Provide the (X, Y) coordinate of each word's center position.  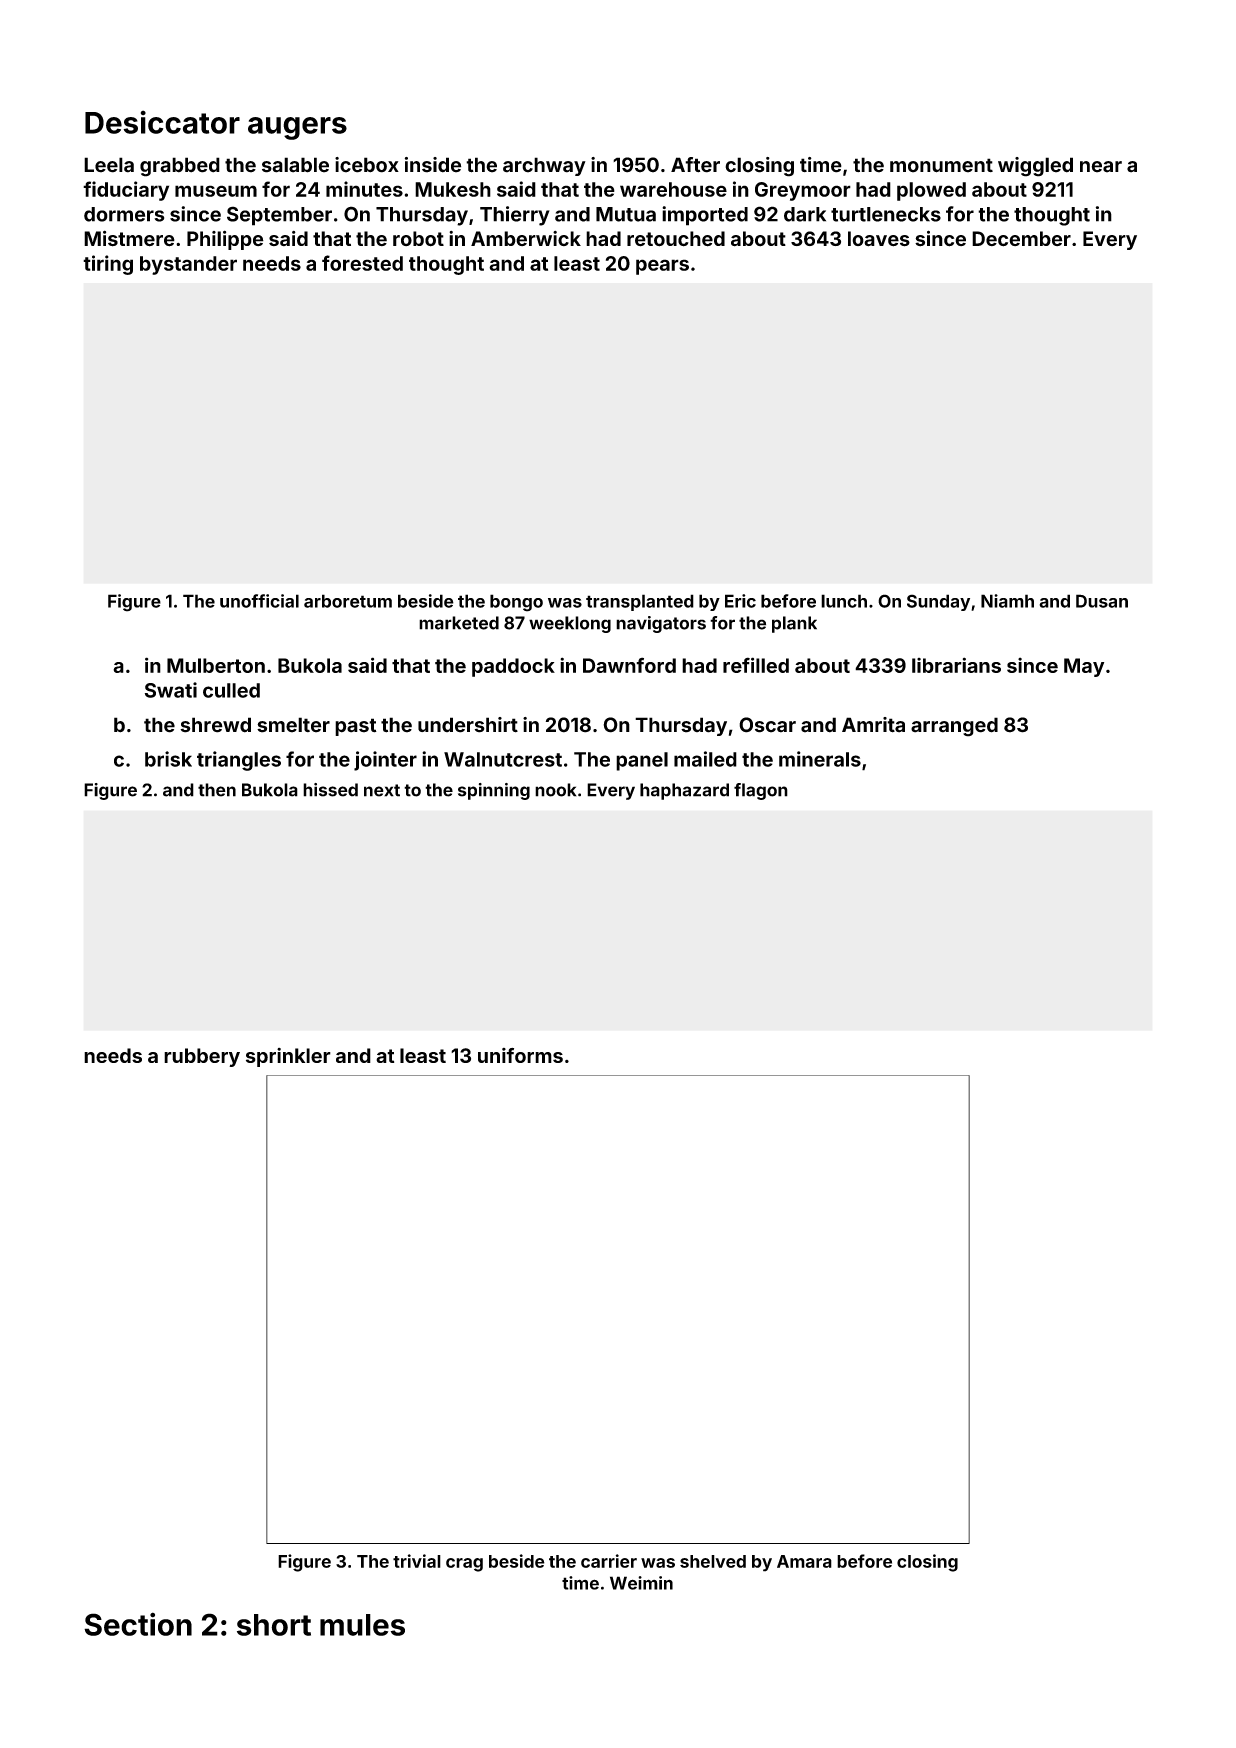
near (1101, 167)
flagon (761, 791)
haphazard (684, 791)
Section (138, 1624)
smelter (293, 725)
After (695, 165)
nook (555, 790)
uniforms (520, 1055)
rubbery (202, 1057)
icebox (367, 165)
